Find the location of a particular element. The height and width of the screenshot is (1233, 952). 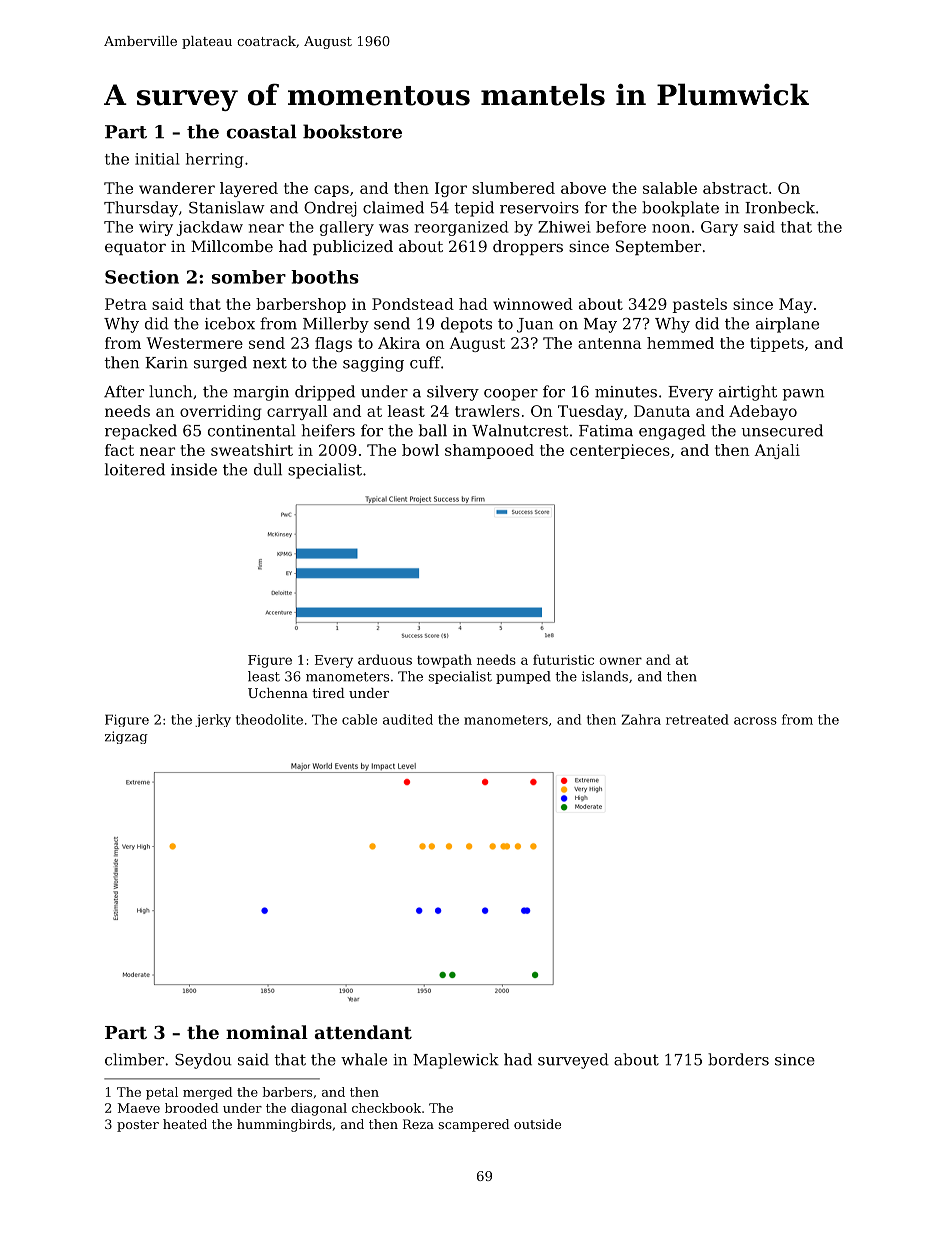

arduous is located at coordinates (385, 659).
